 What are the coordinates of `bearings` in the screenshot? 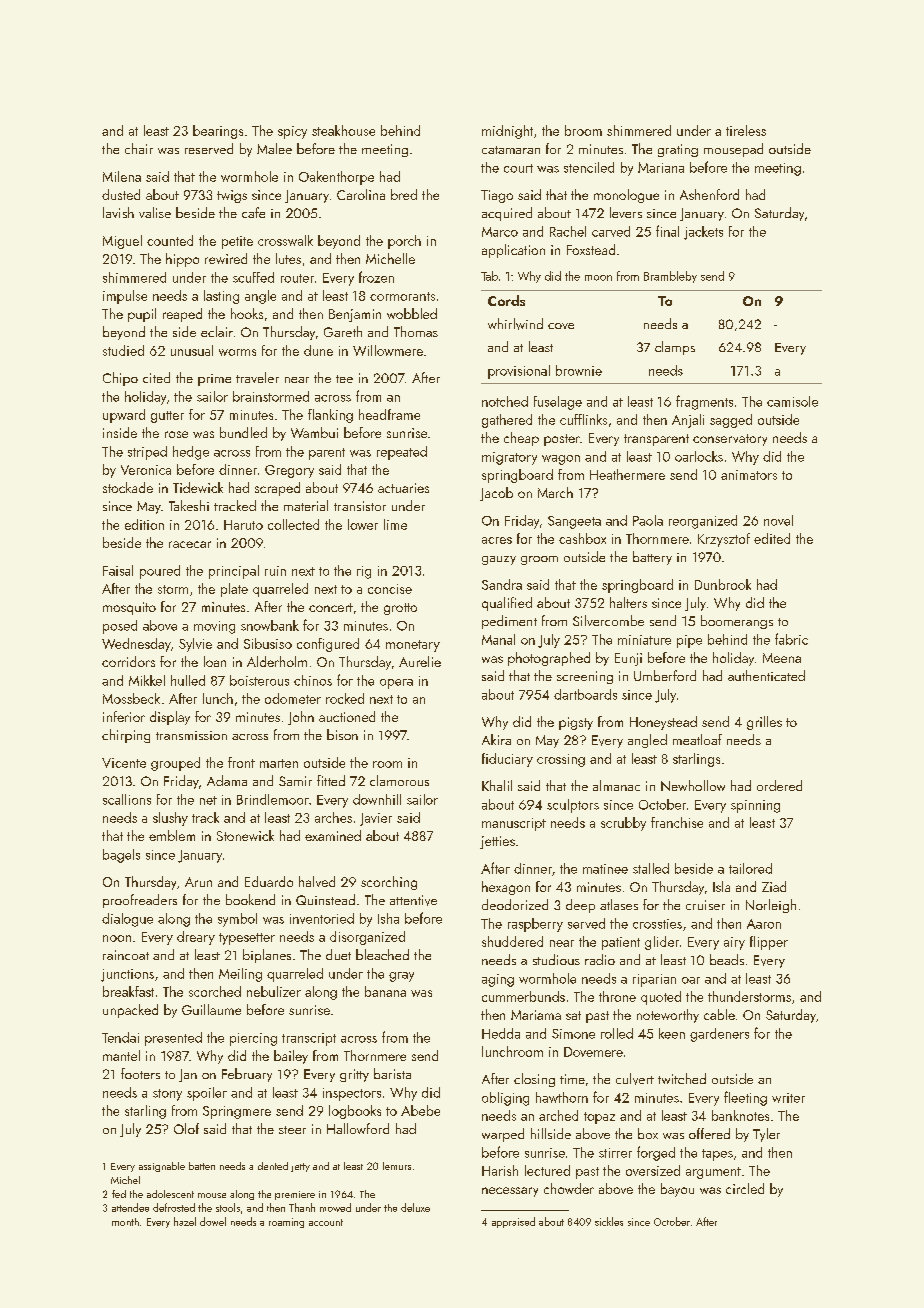 It's located at (218, 132).
